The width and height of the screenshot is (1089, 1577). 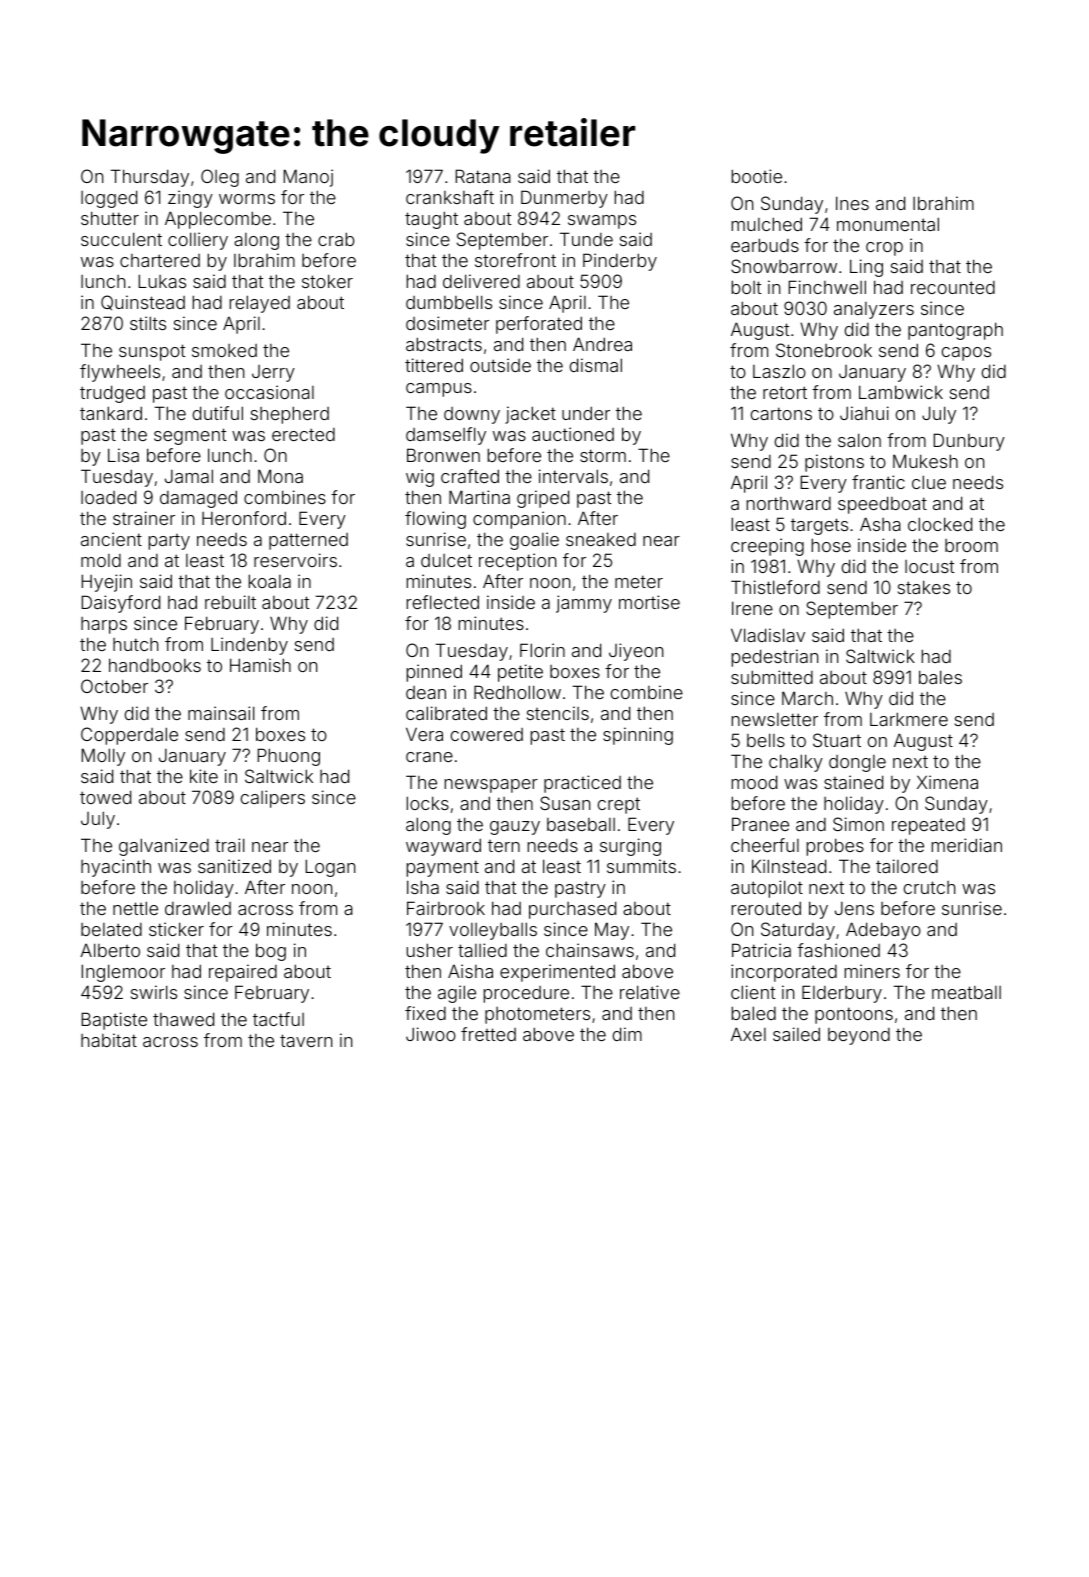 I want to click on Tunde, so click(x=586, y=239).
